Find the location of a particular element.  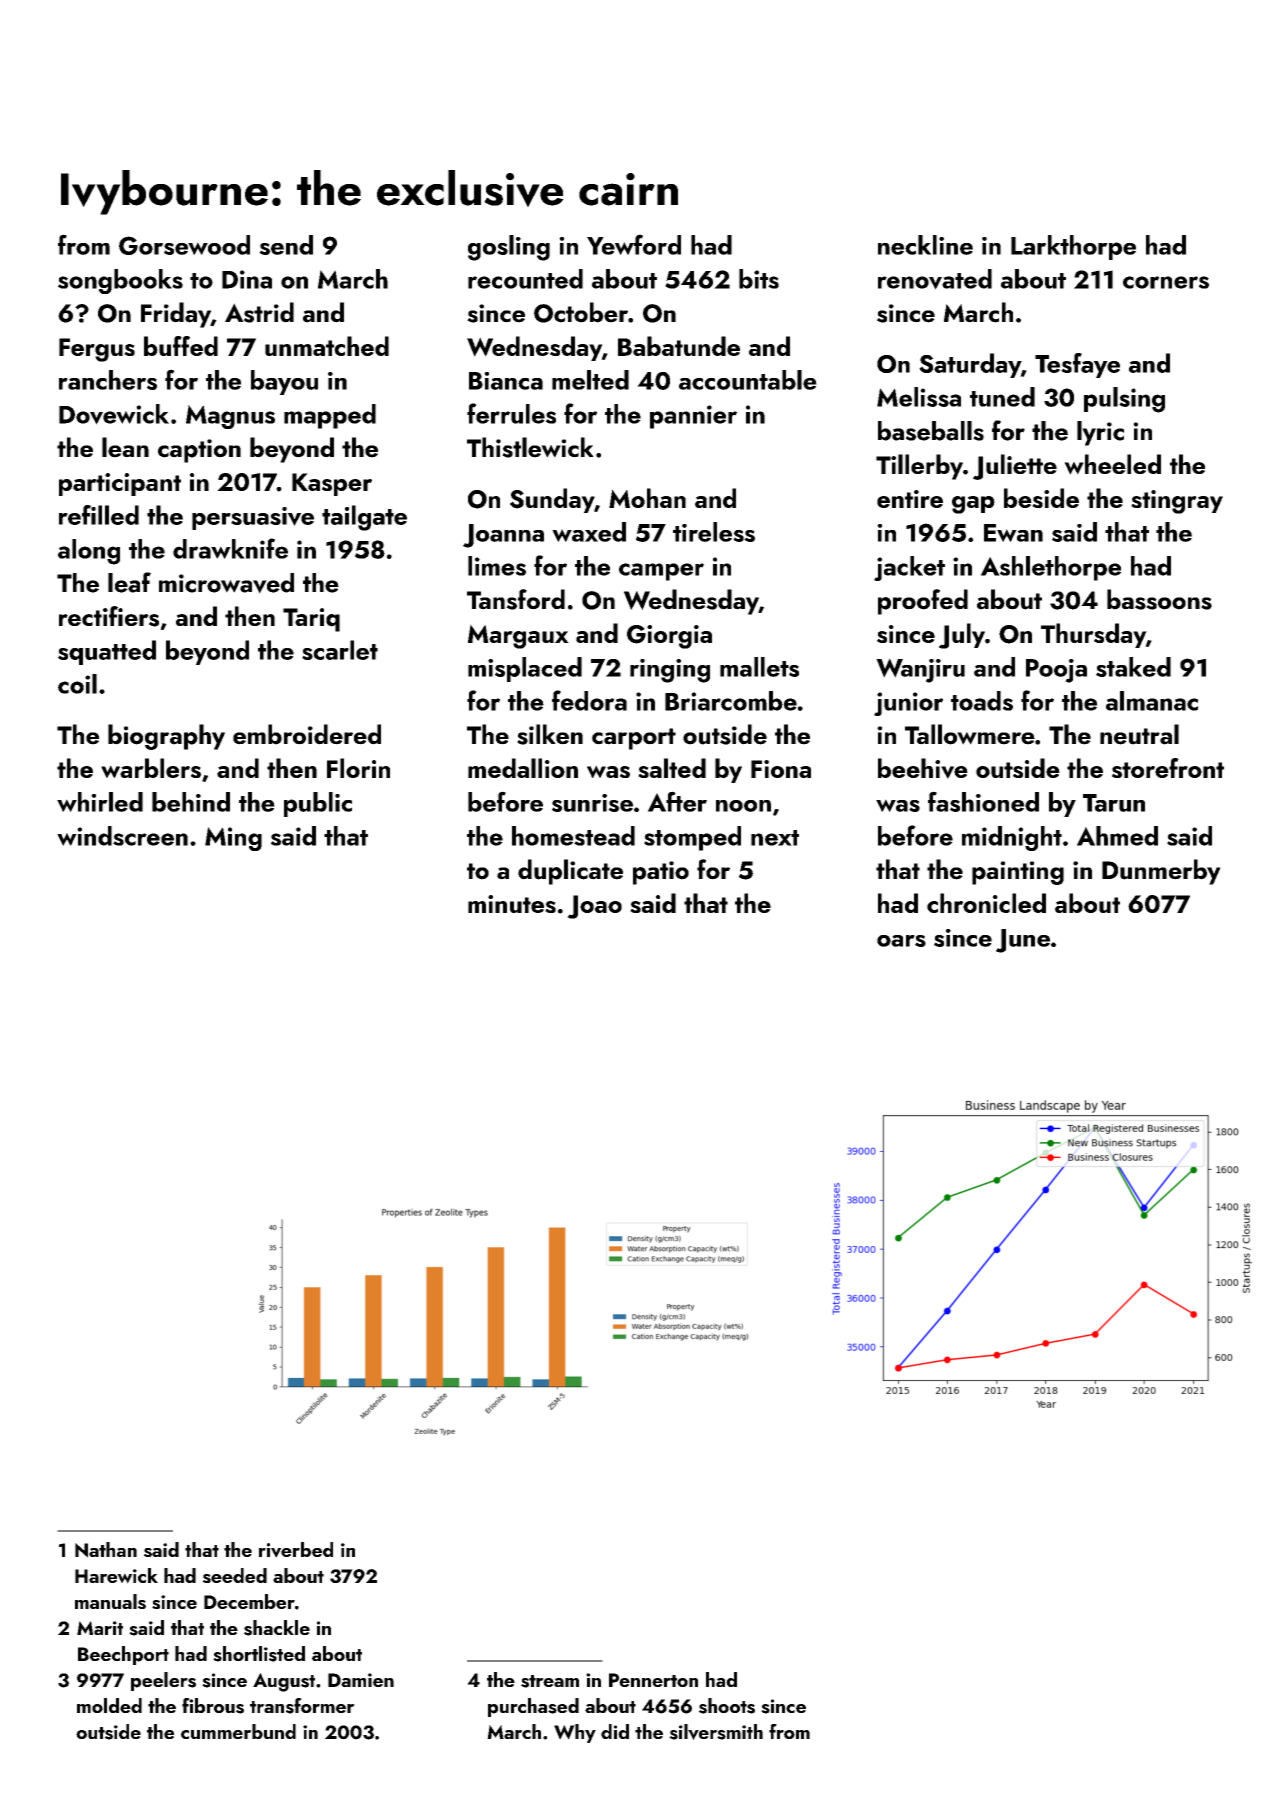

windscreen is located at coordinates (122, 836).
